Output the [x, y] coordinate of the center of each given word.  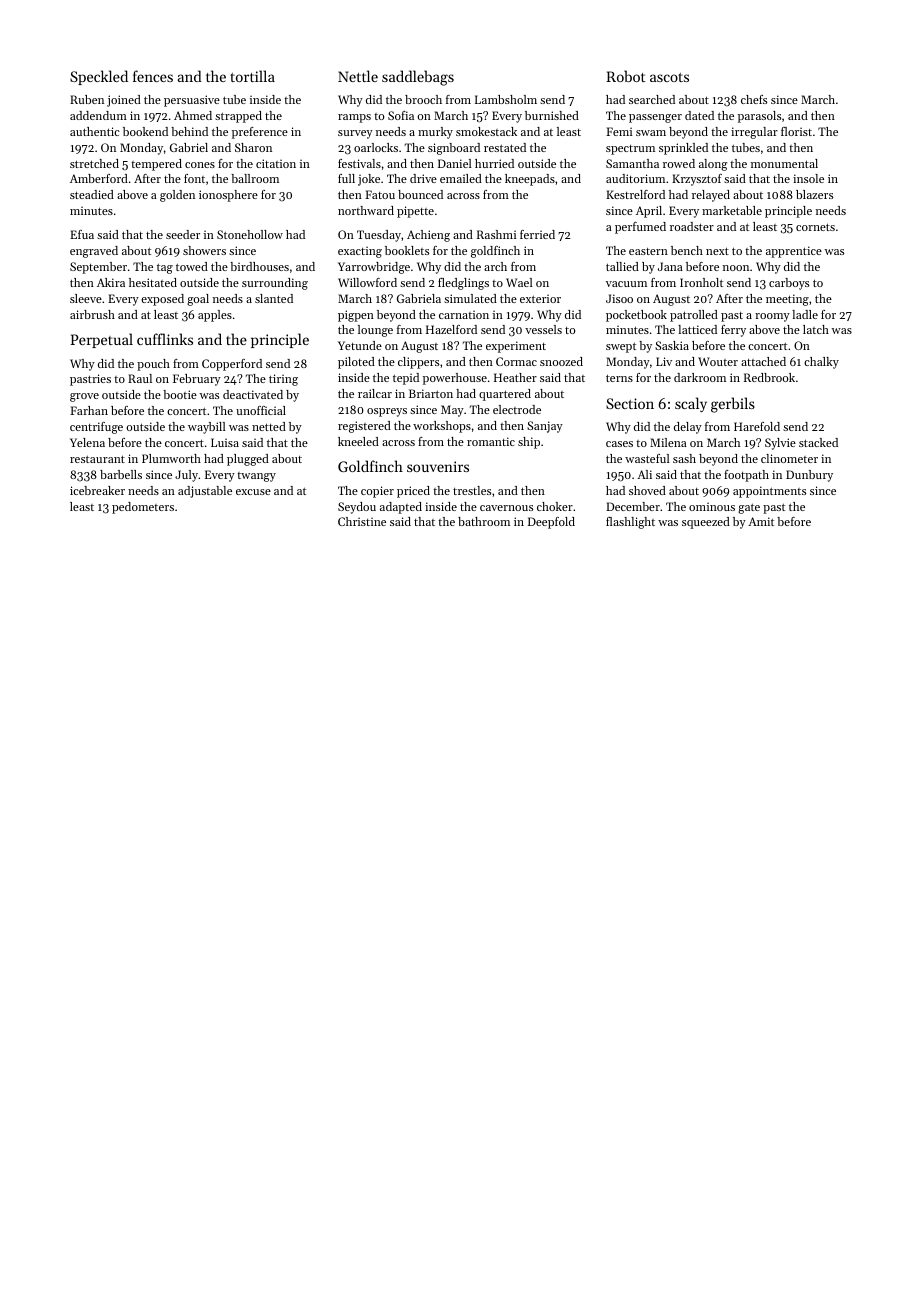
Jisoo [619, 298]
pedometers [143, 508]
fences [153, 76]
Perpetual [101, 340]
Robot [625, 76]
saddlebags [418, 78]
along [713, 165]
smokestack [486, 131]
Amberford [99, 178]
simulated [470, 298]
